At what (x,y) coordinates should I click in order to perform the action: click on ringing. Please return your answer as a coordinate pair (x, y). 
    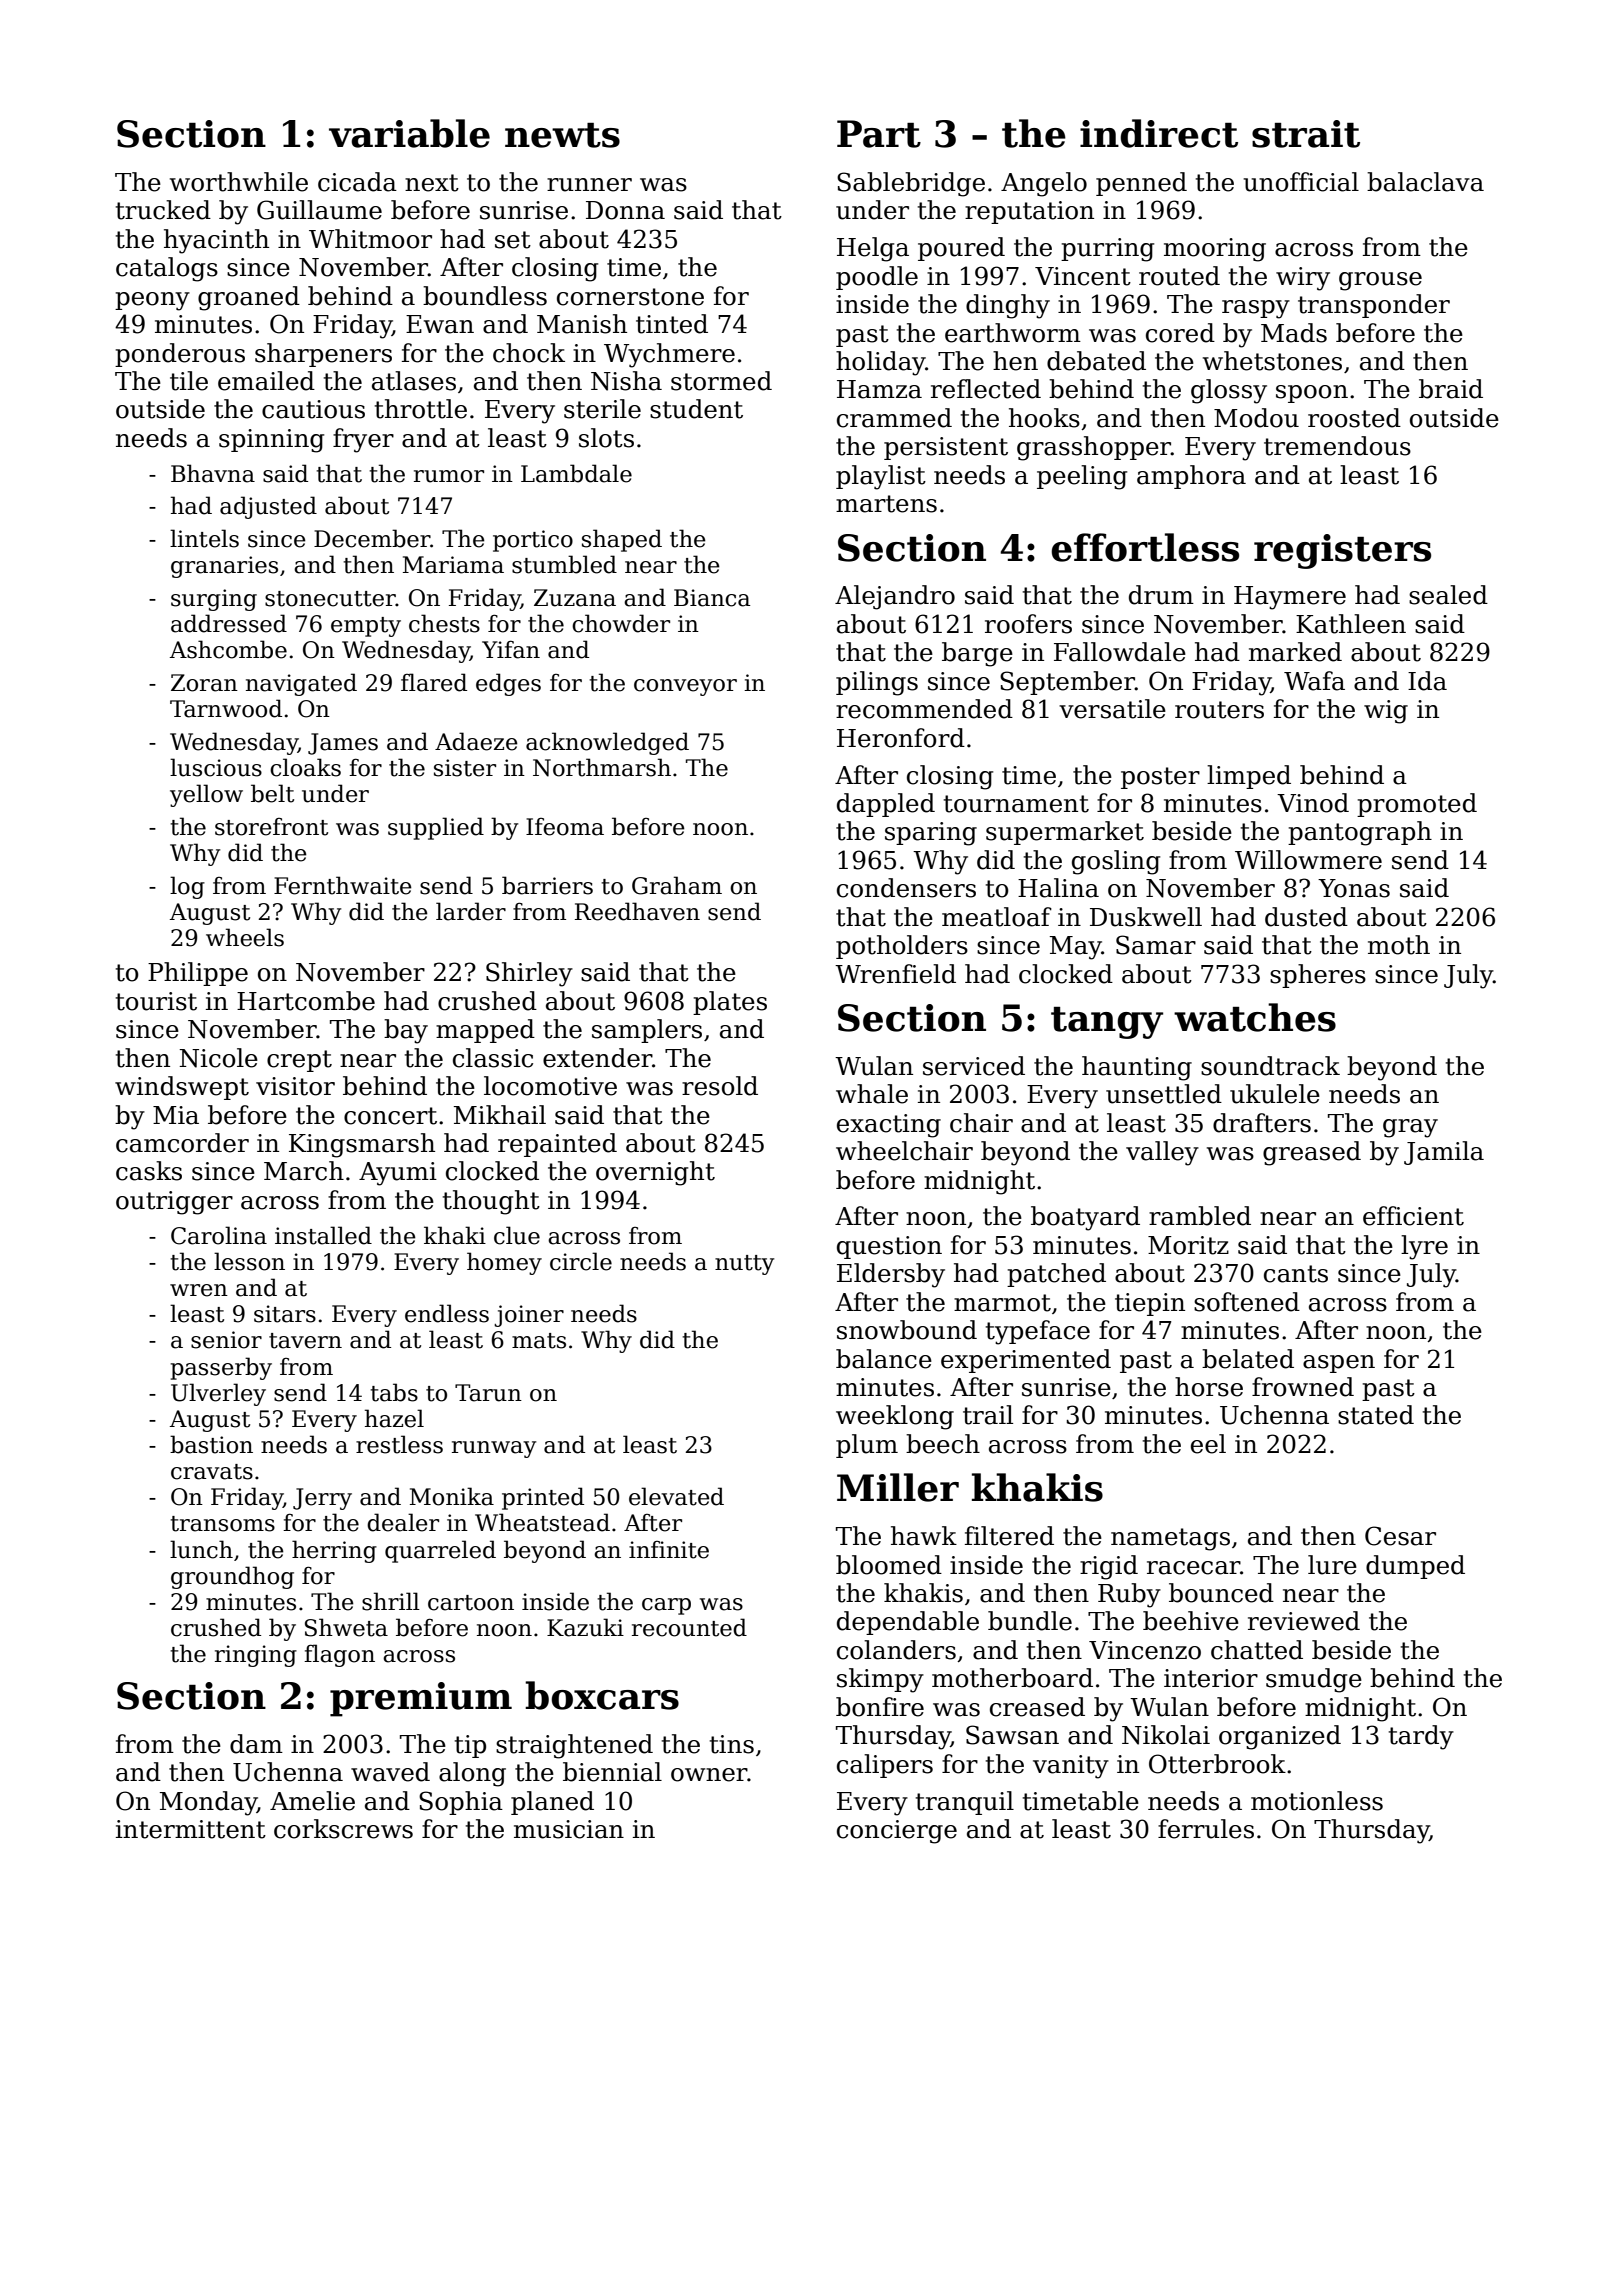
    Looking at the image, I should click on (256, 1656).
